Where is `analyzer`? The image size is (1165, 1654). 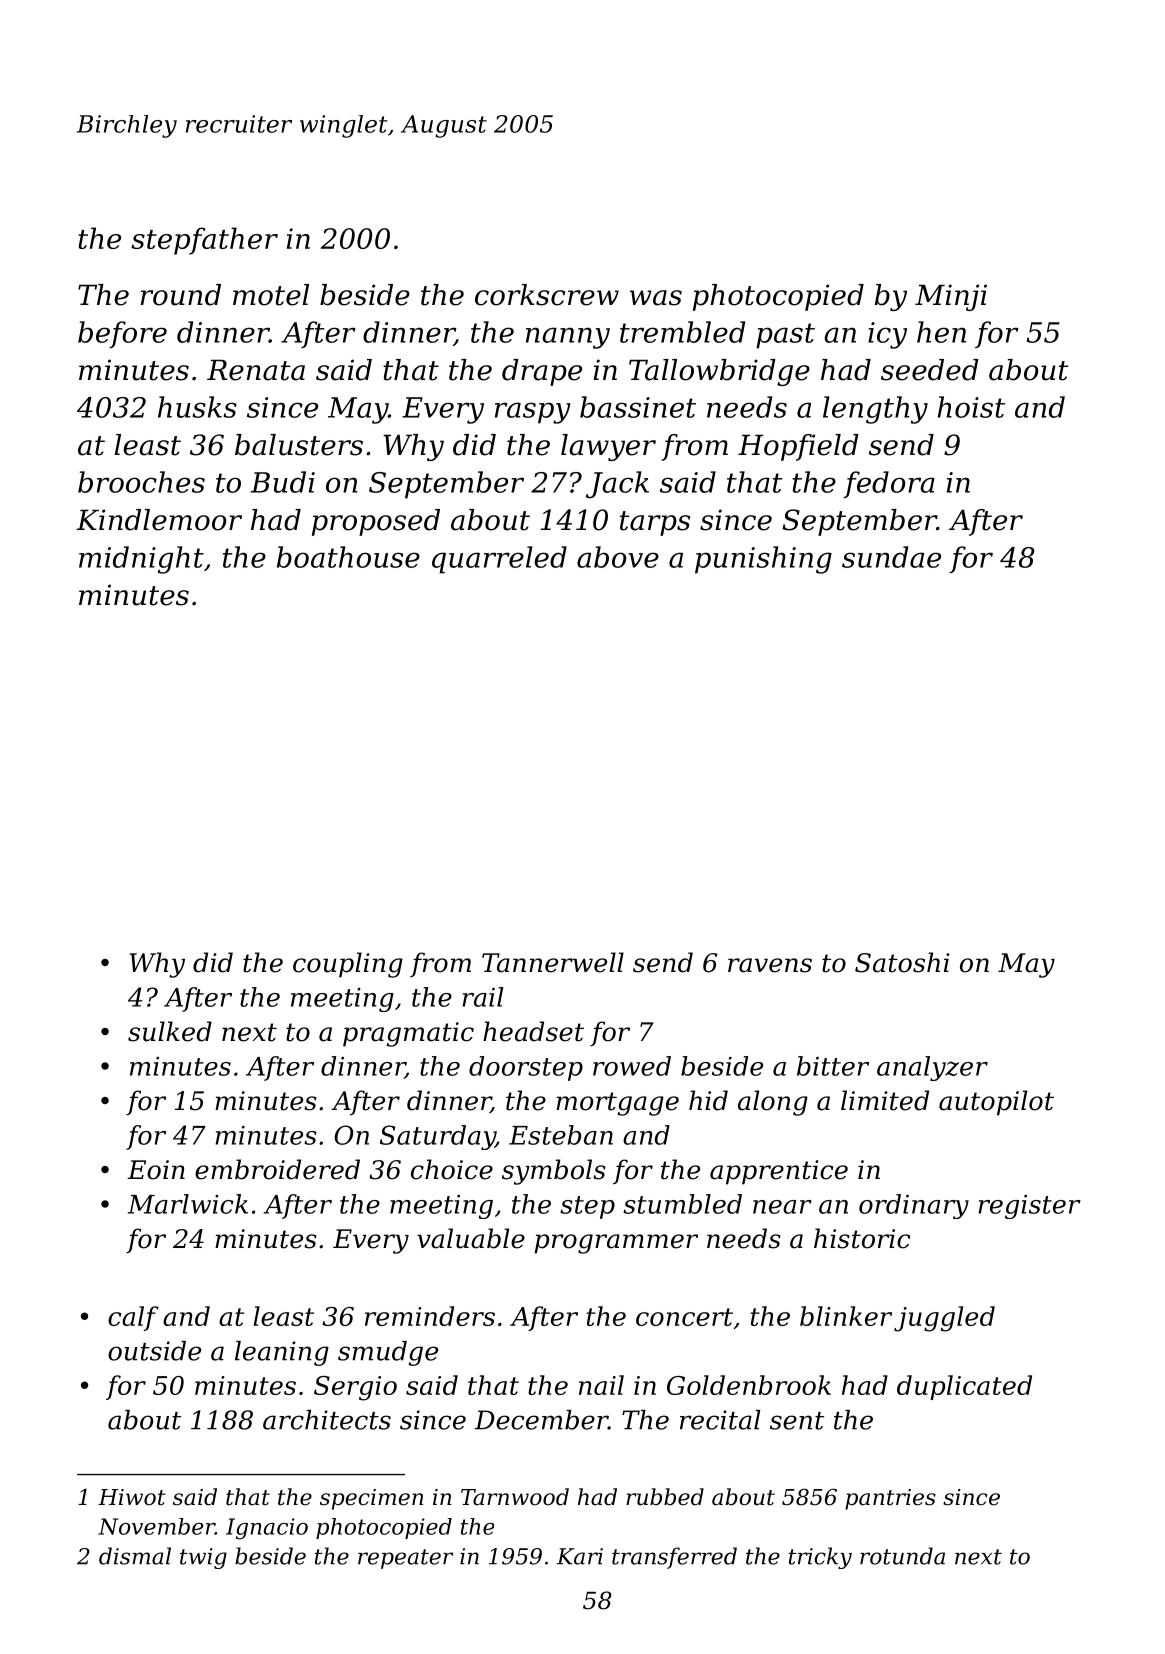 analyzer is located at coordinates (932, 1068).
